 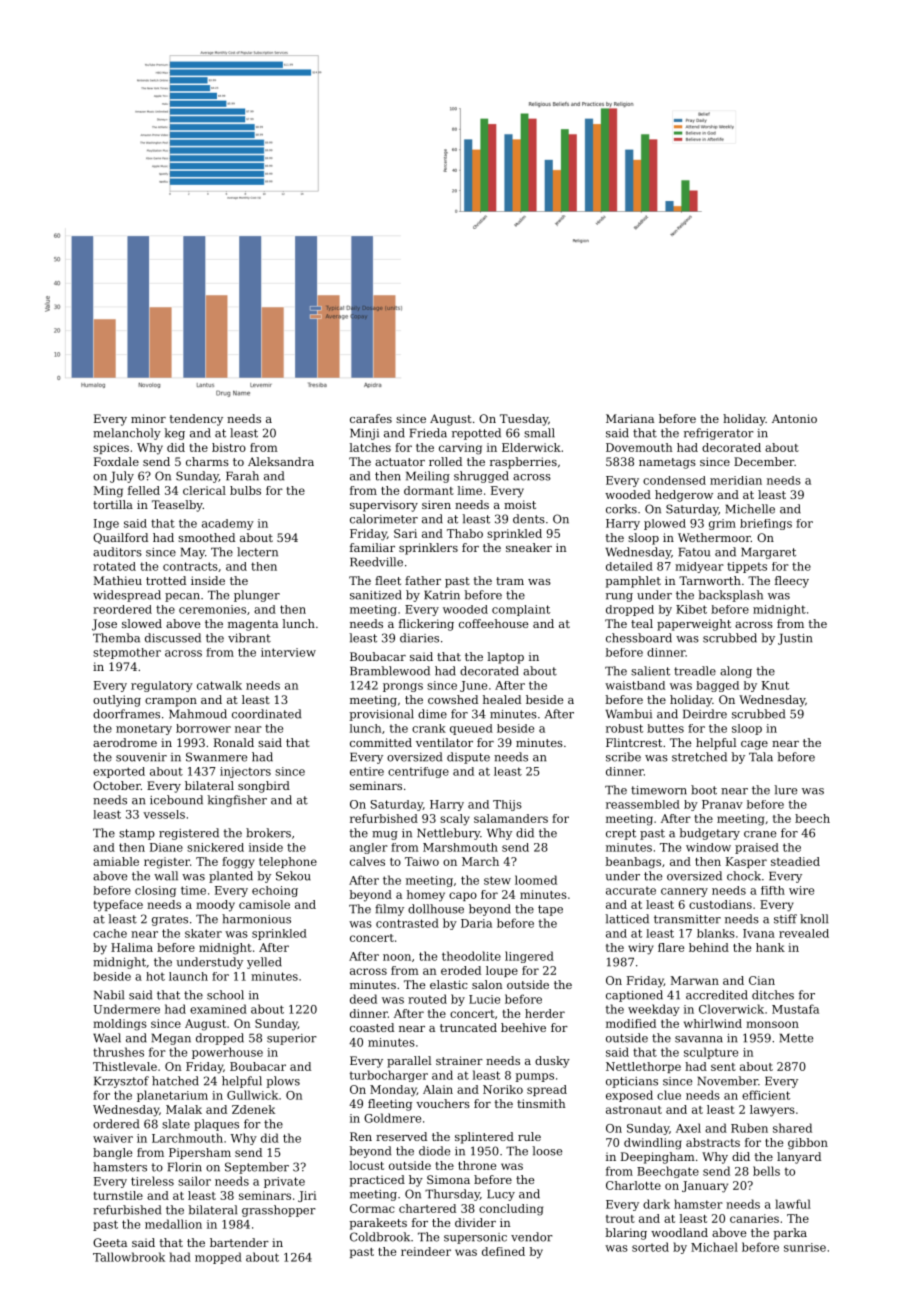 What do you see at coordinates (746, 862) in the screenshot?
I see `Kasper` at bounding box center [746, 862].
